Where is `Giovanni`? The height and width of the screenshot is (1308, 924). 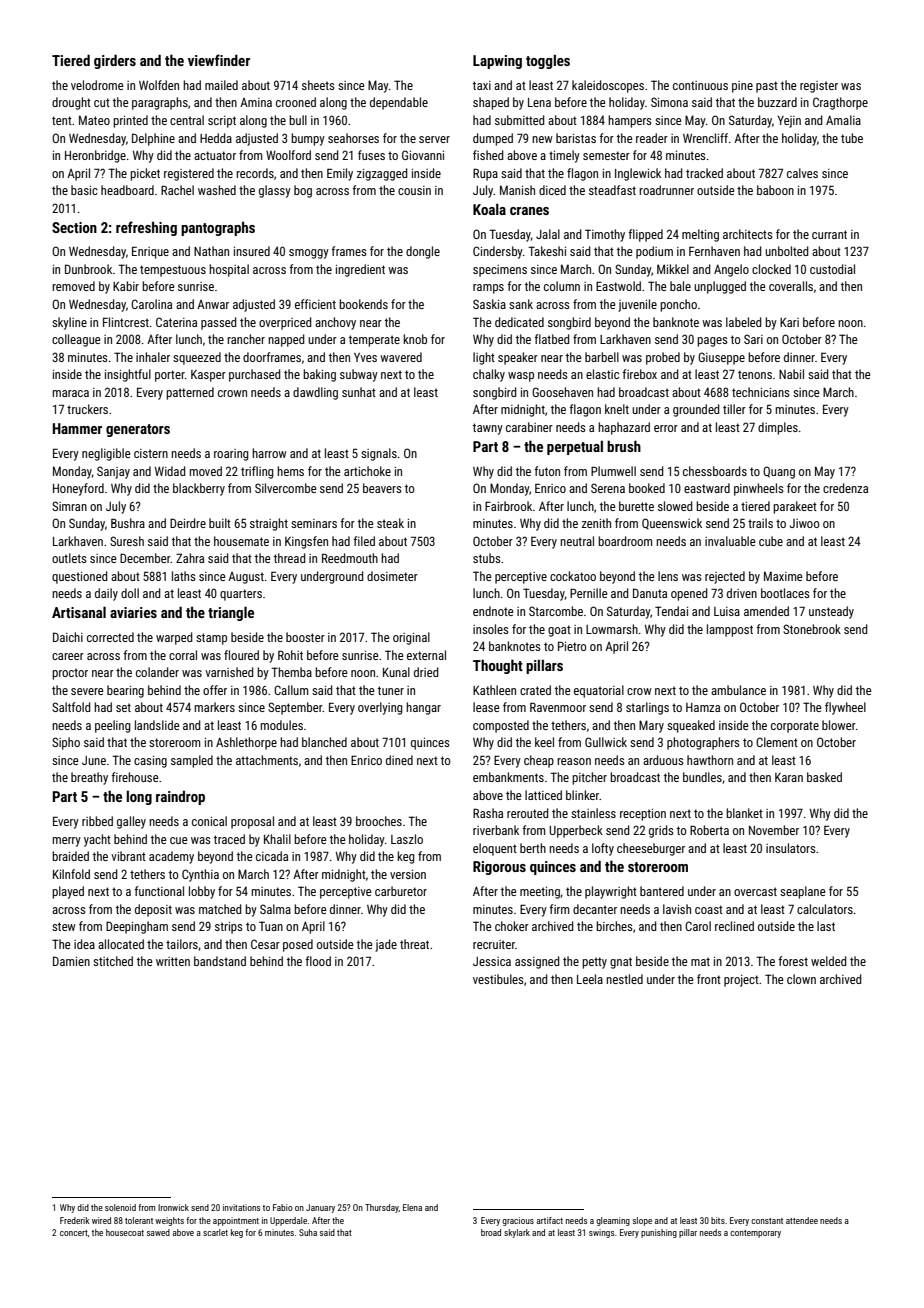
Giovanni is located at coordinates (423, 155).
